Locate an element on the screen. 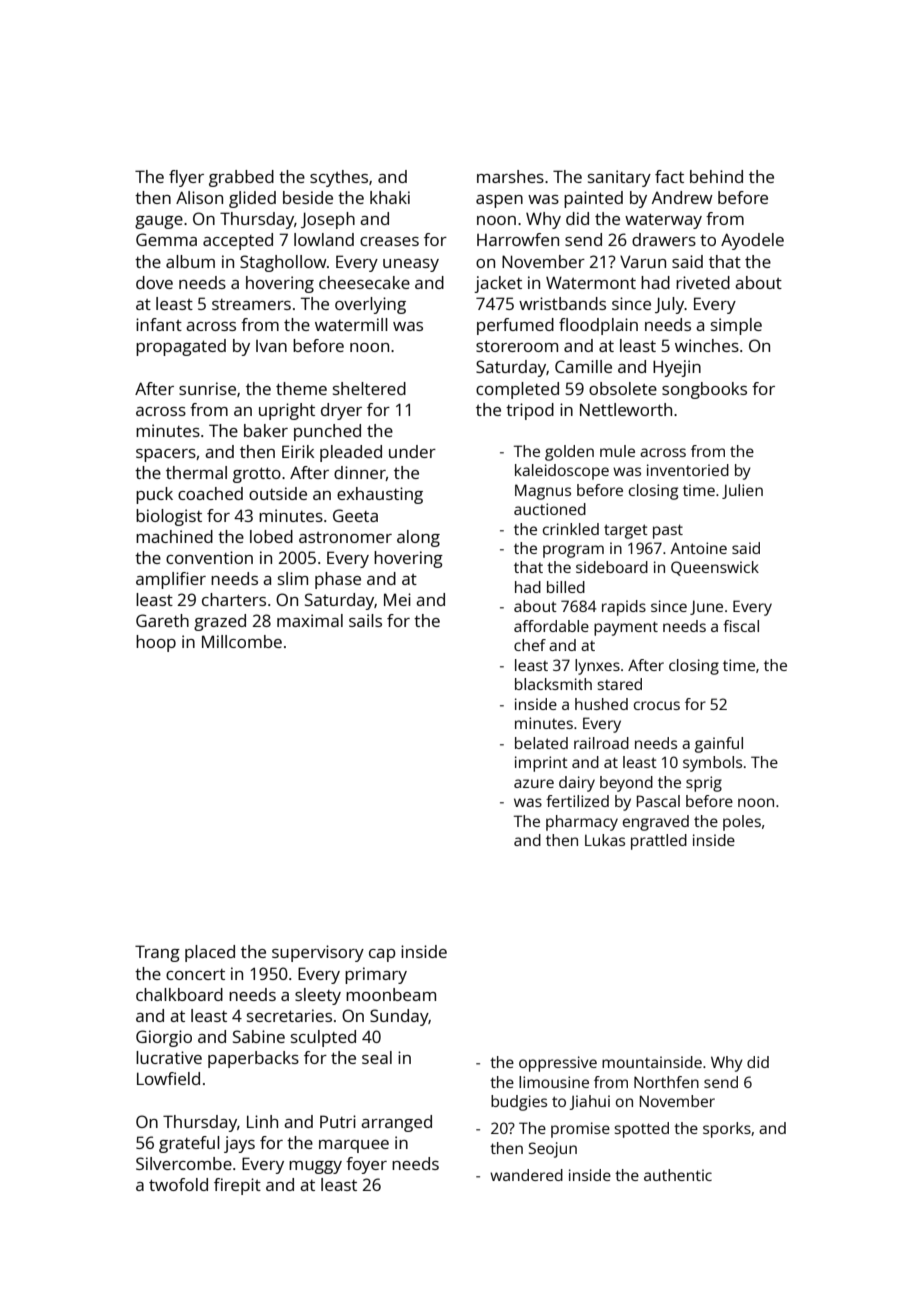 The height and width of the screenshot is (1311, 924). poles is located at coordinates (742, 823).
